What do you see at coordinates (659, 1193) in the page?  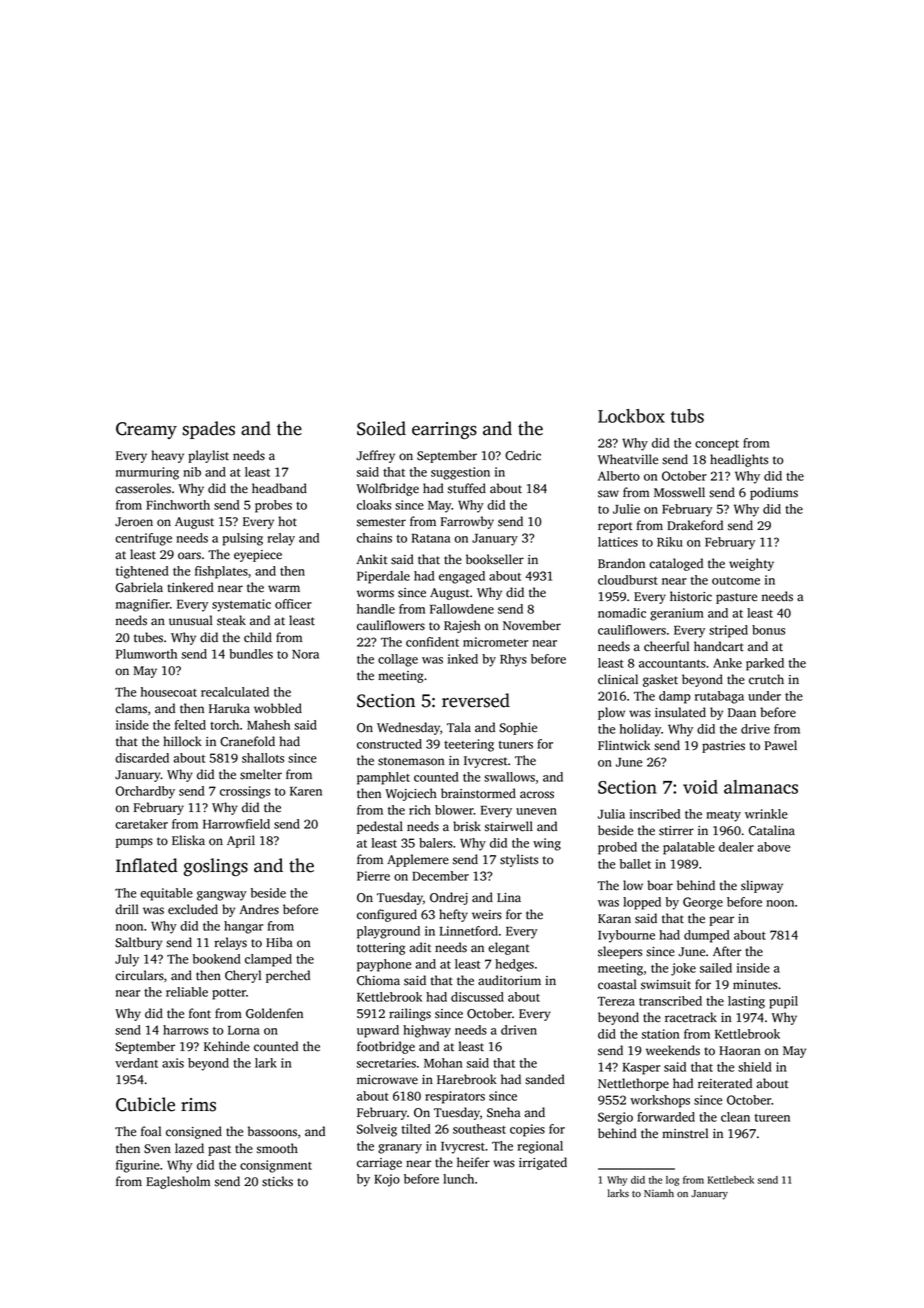 I see `Niamh` at bounding box center [659, 1193].
